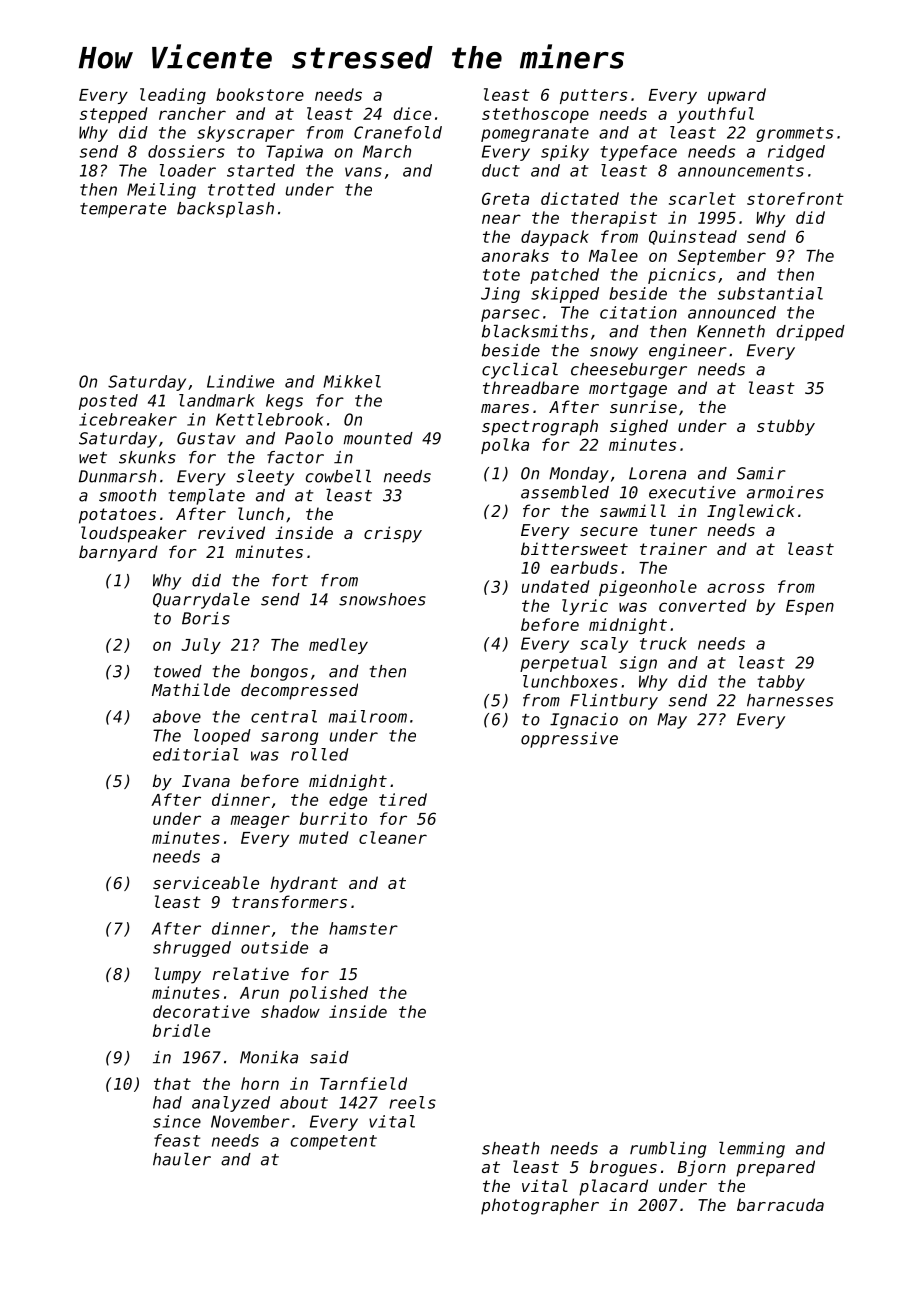  Describe the element at coordinates (790, 700) in the screenshot. I see `harnesses` at that location.
